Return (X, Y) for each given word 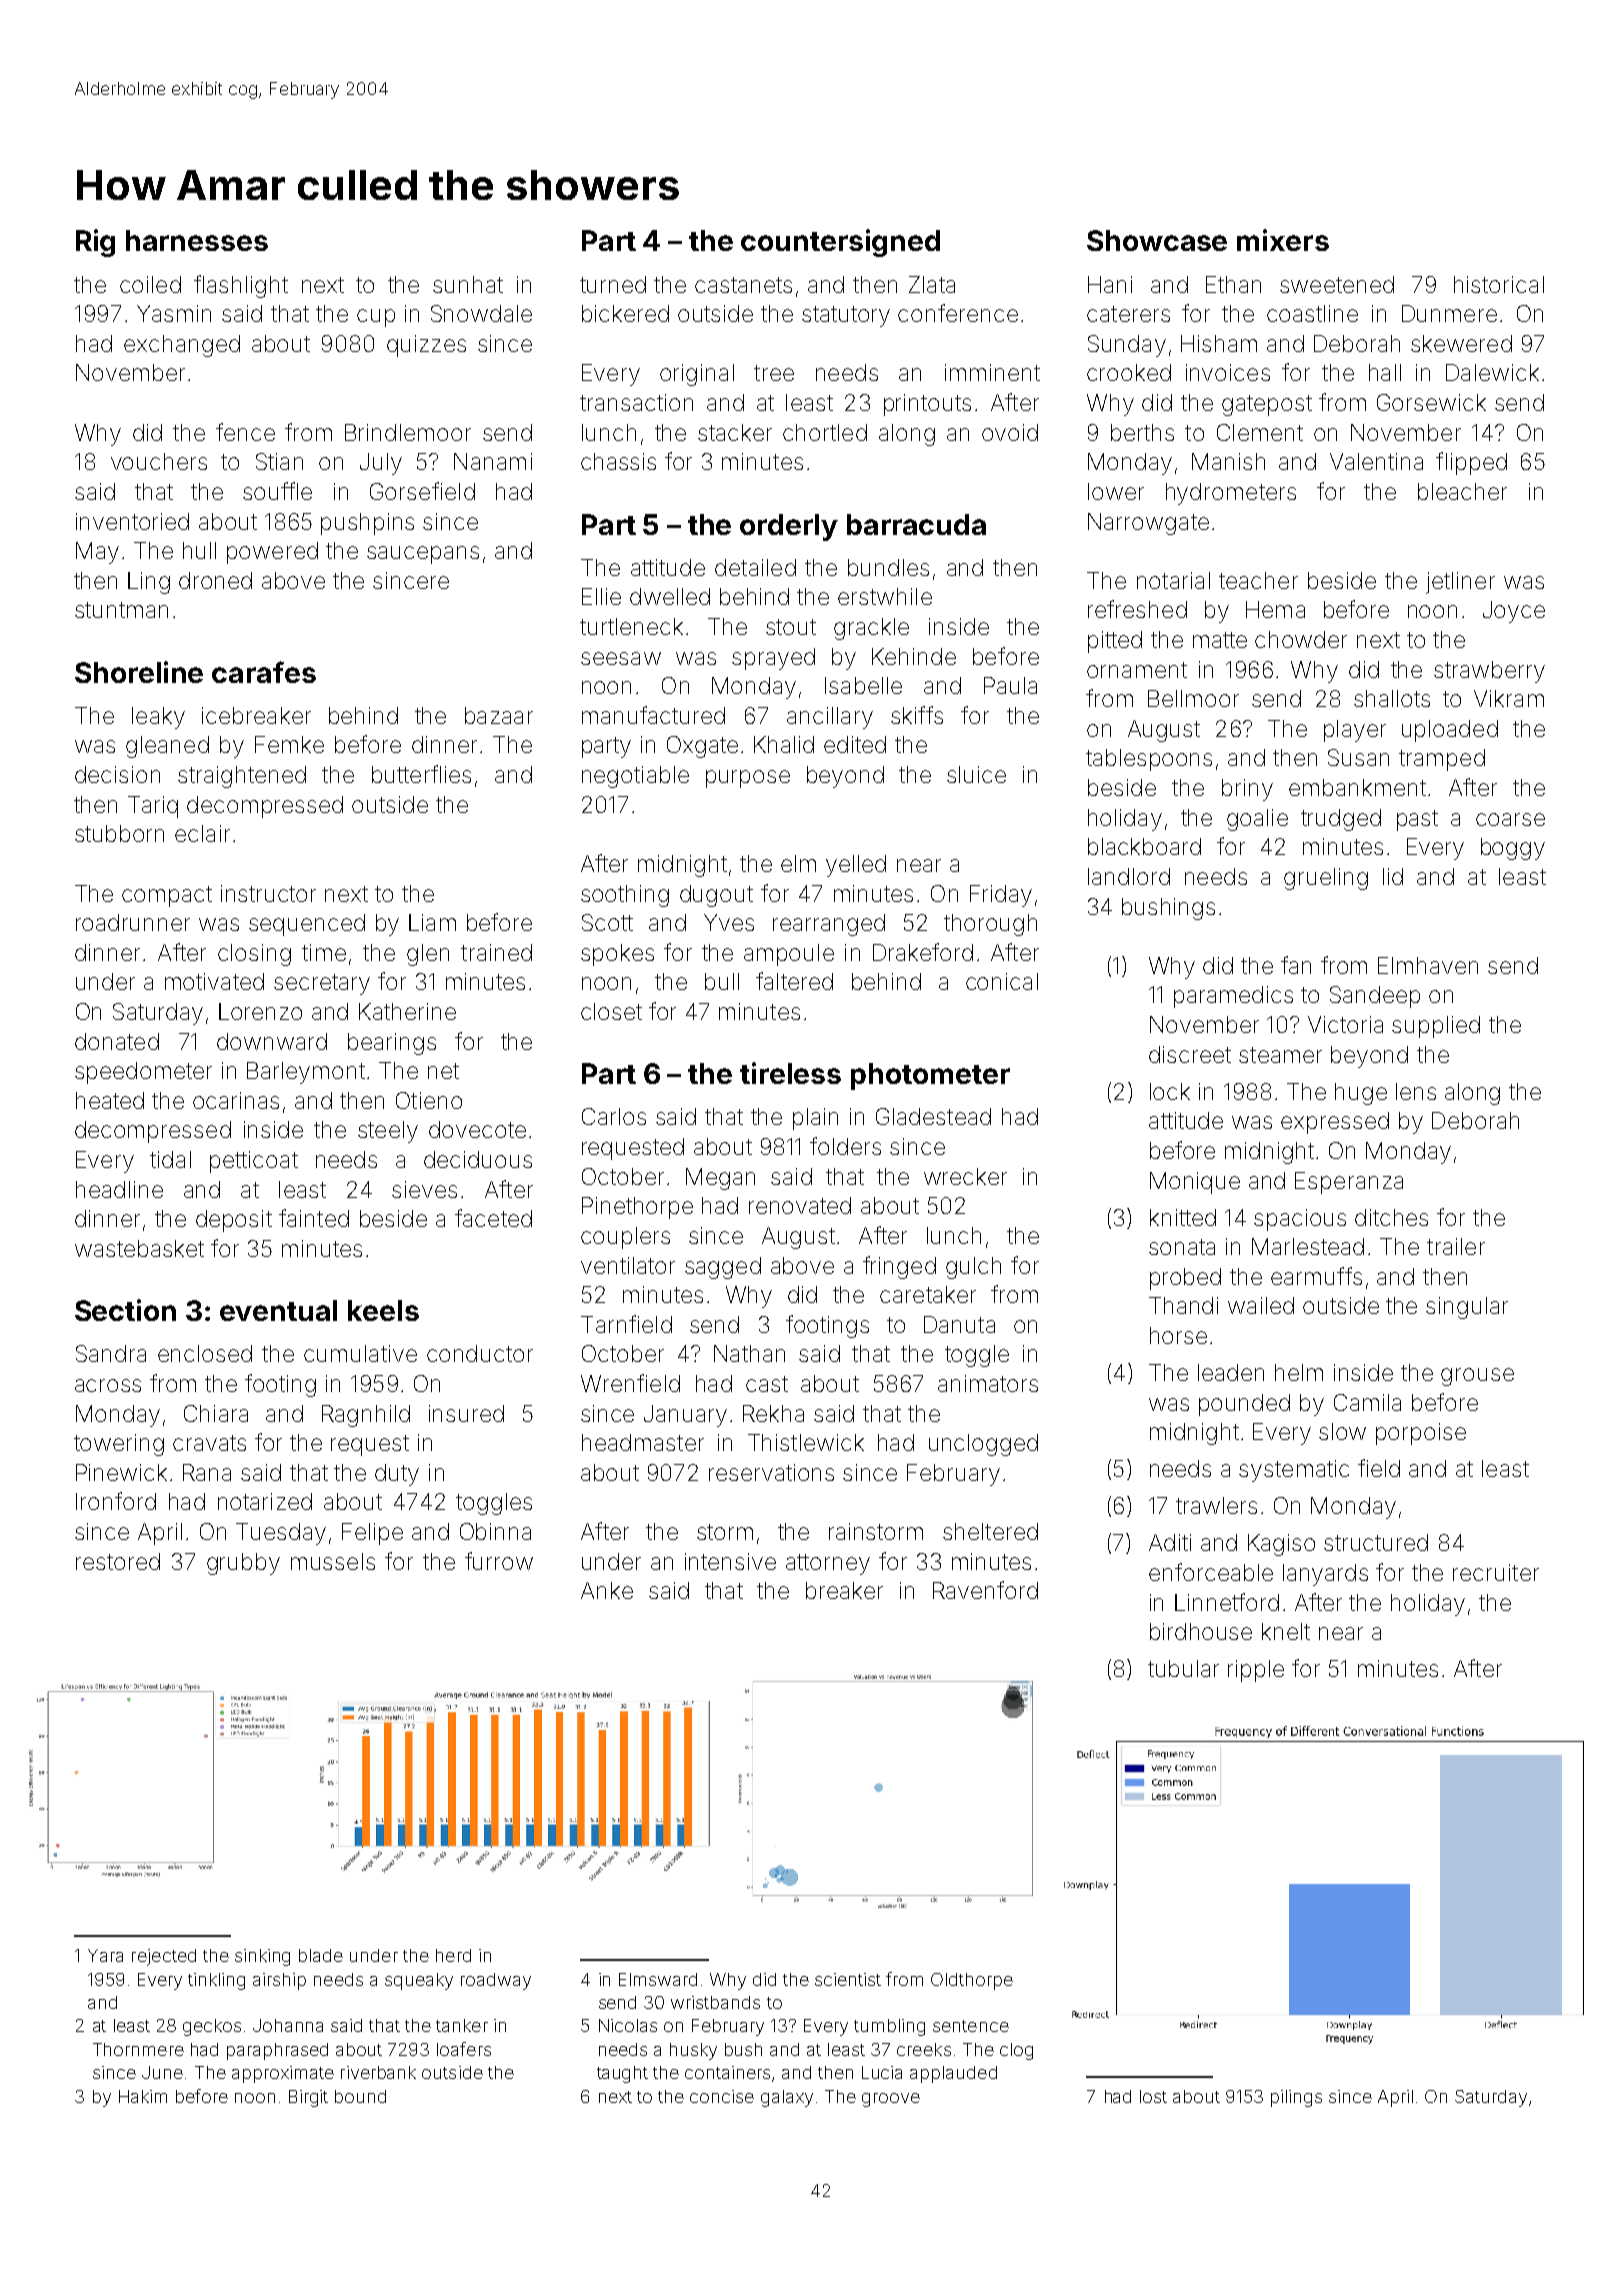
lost (1153, 2096)
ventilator (628, 1265)
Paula (1010, 685)
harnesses (197, 240)
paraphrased (277, 2051)
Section (125, 1310)
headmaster (643, 1442)
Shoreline (139, 672)
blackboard (1144, 846)
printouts (927, 405)
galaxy (787, 2098)
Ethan (1233, 284)
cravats (209, 1443)
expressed (1335, 1123)
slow (1342, 1431)
